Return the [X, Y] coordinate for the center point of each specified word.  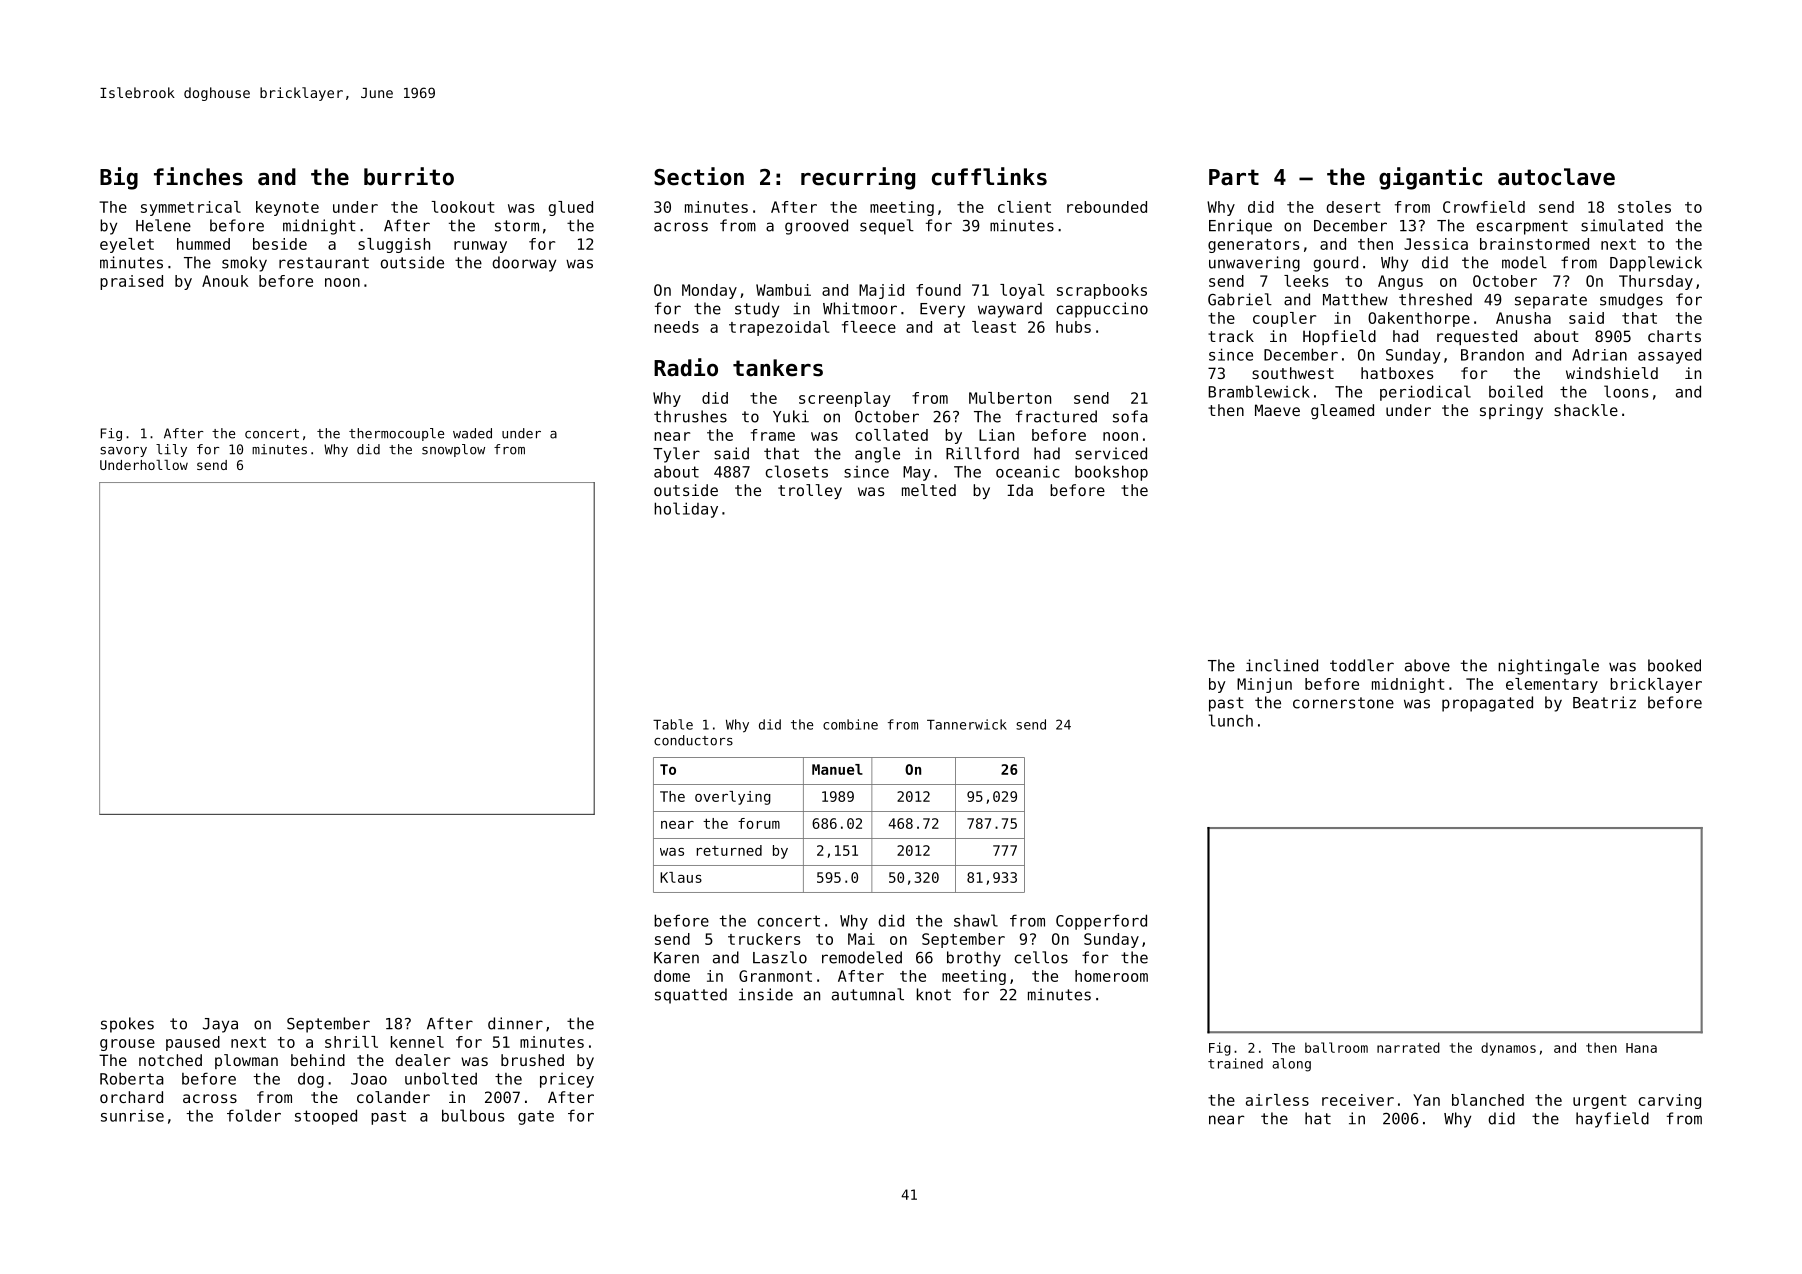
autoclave [1556, 177]
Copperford [1101, 922]
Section [699, 176]
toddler [1362, 665]
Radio [686, 367]
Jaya [220, 1025]
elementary [1552, 685]
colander [393, 1097]
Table [673, 724]
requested [1477, 338]
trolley [810, 491]
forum [759, 823]
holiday [686, 510]
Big [119, 178]
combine [850, 724]
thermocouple [396, 434]
